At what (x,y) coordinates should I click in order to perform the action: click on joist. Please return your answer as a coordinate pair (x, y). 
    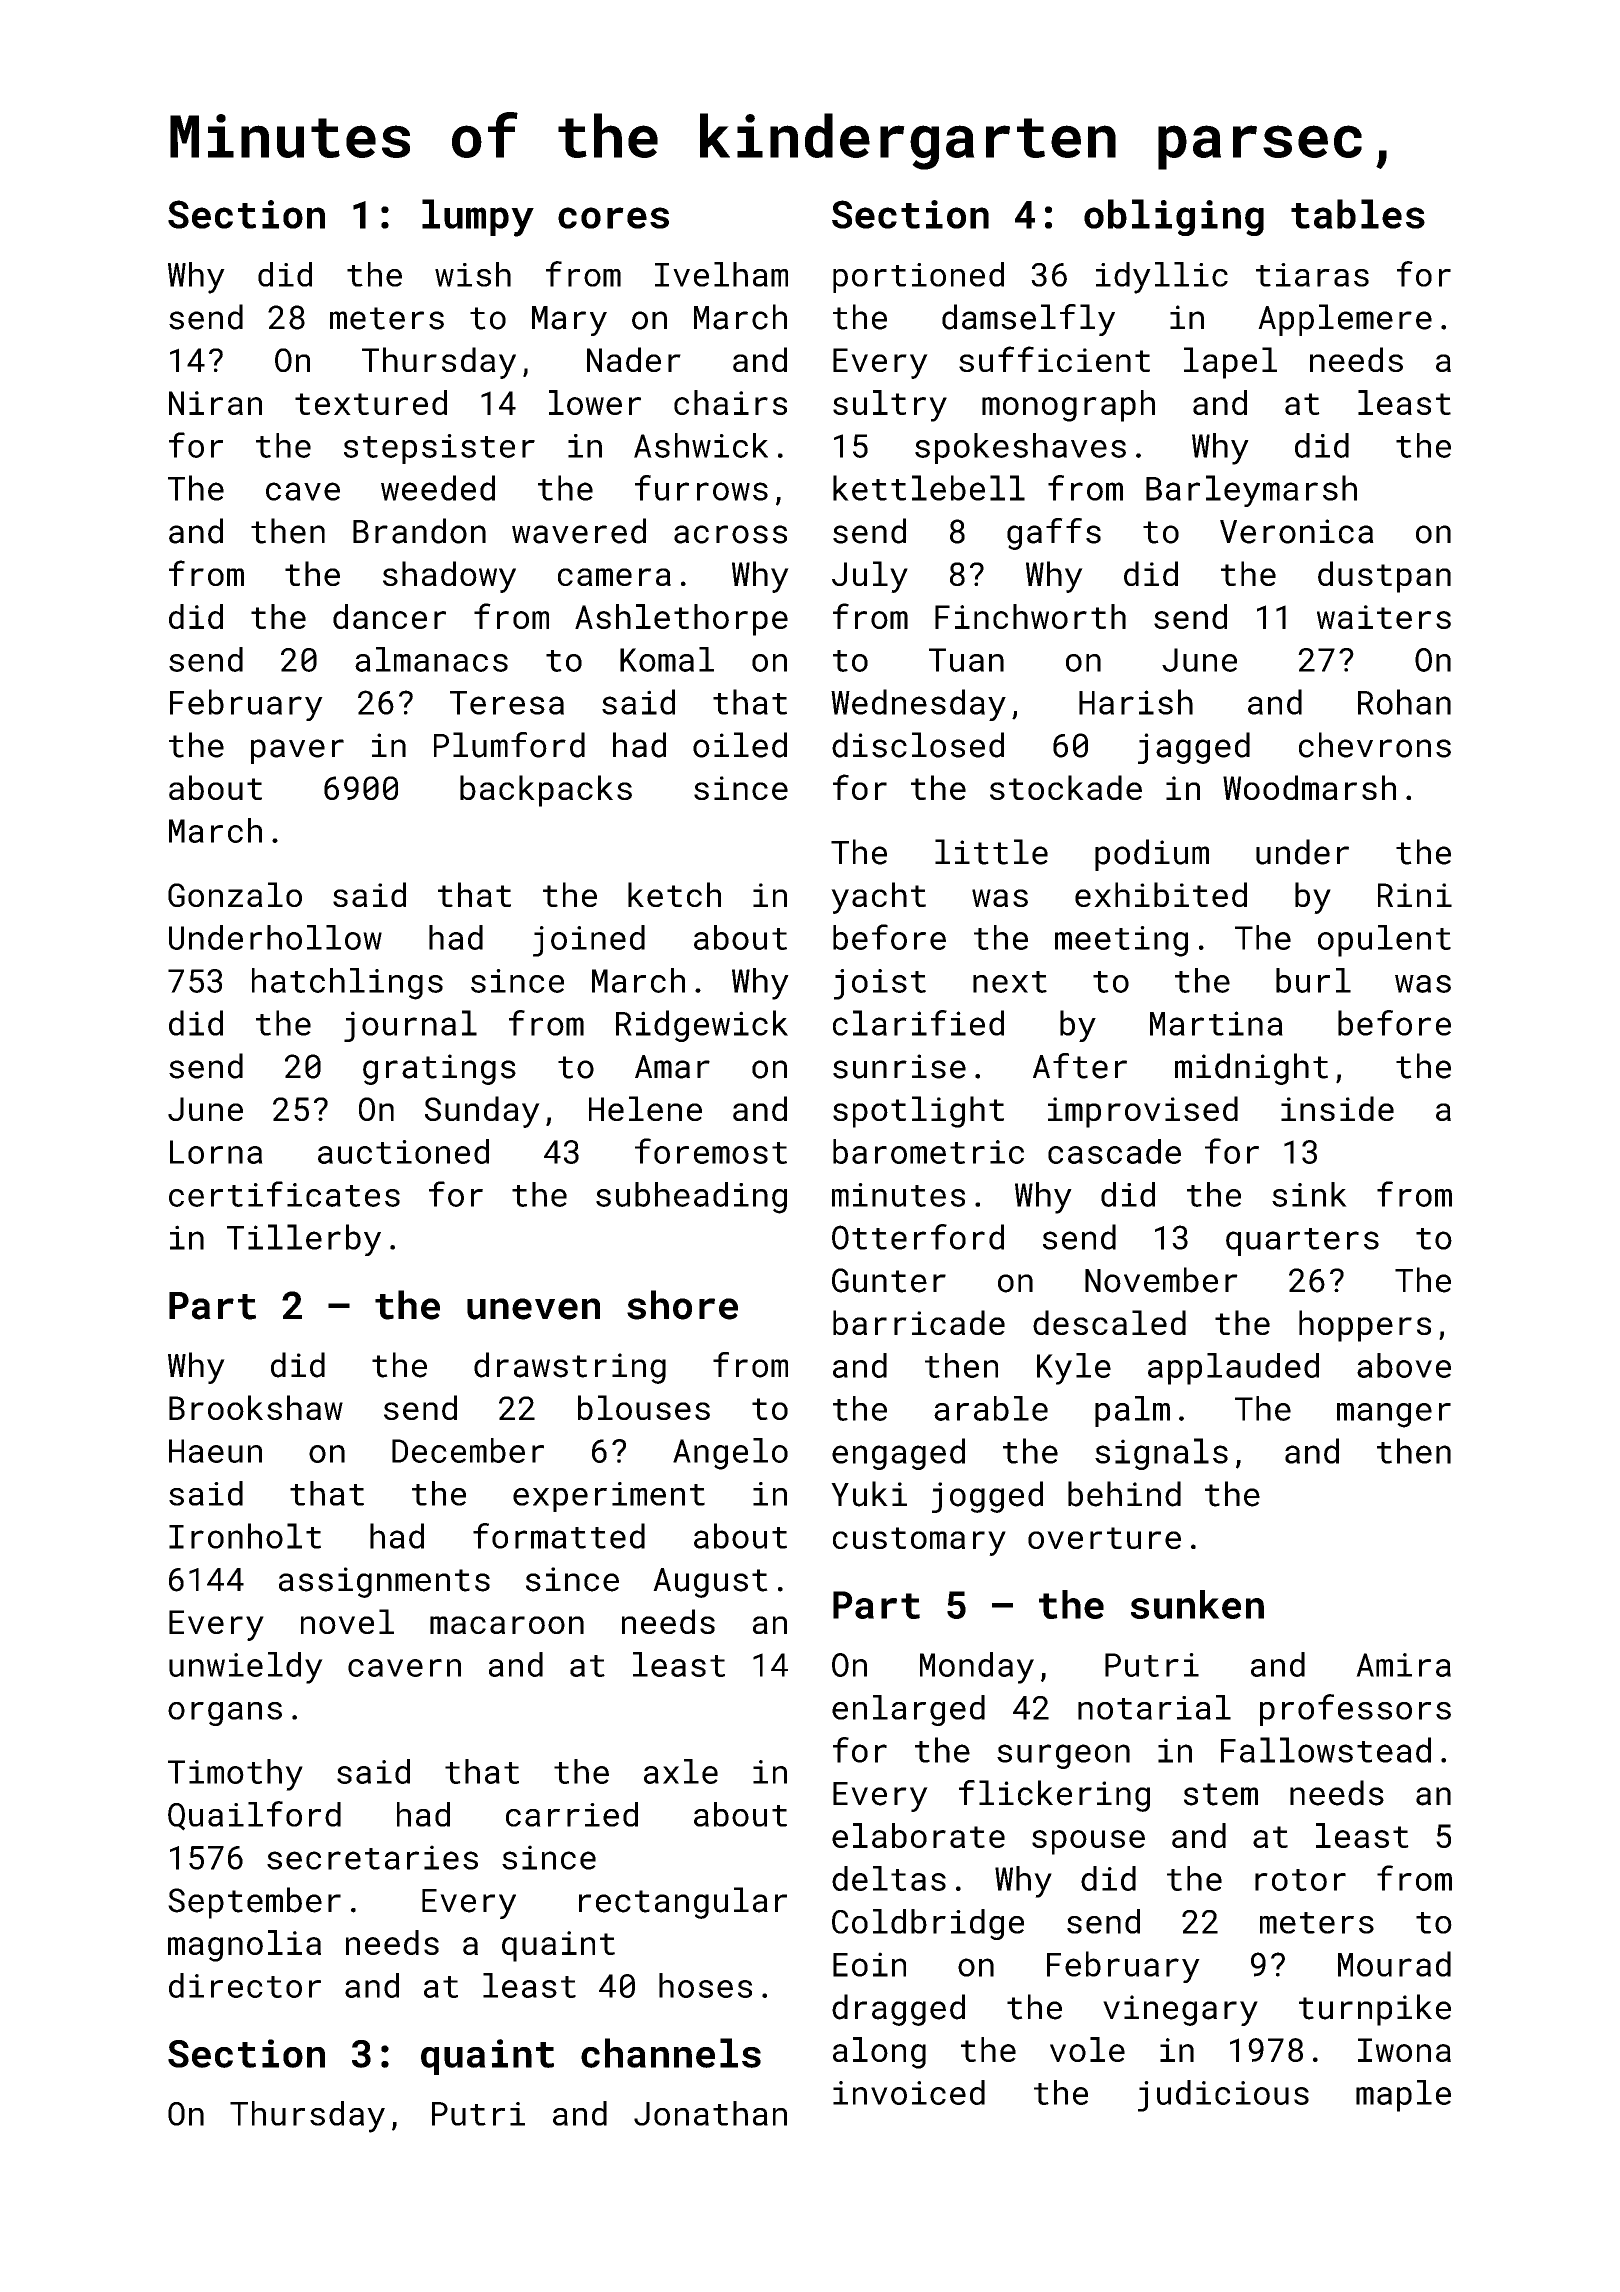
    Looking at the image, I should click on (880, 984).
